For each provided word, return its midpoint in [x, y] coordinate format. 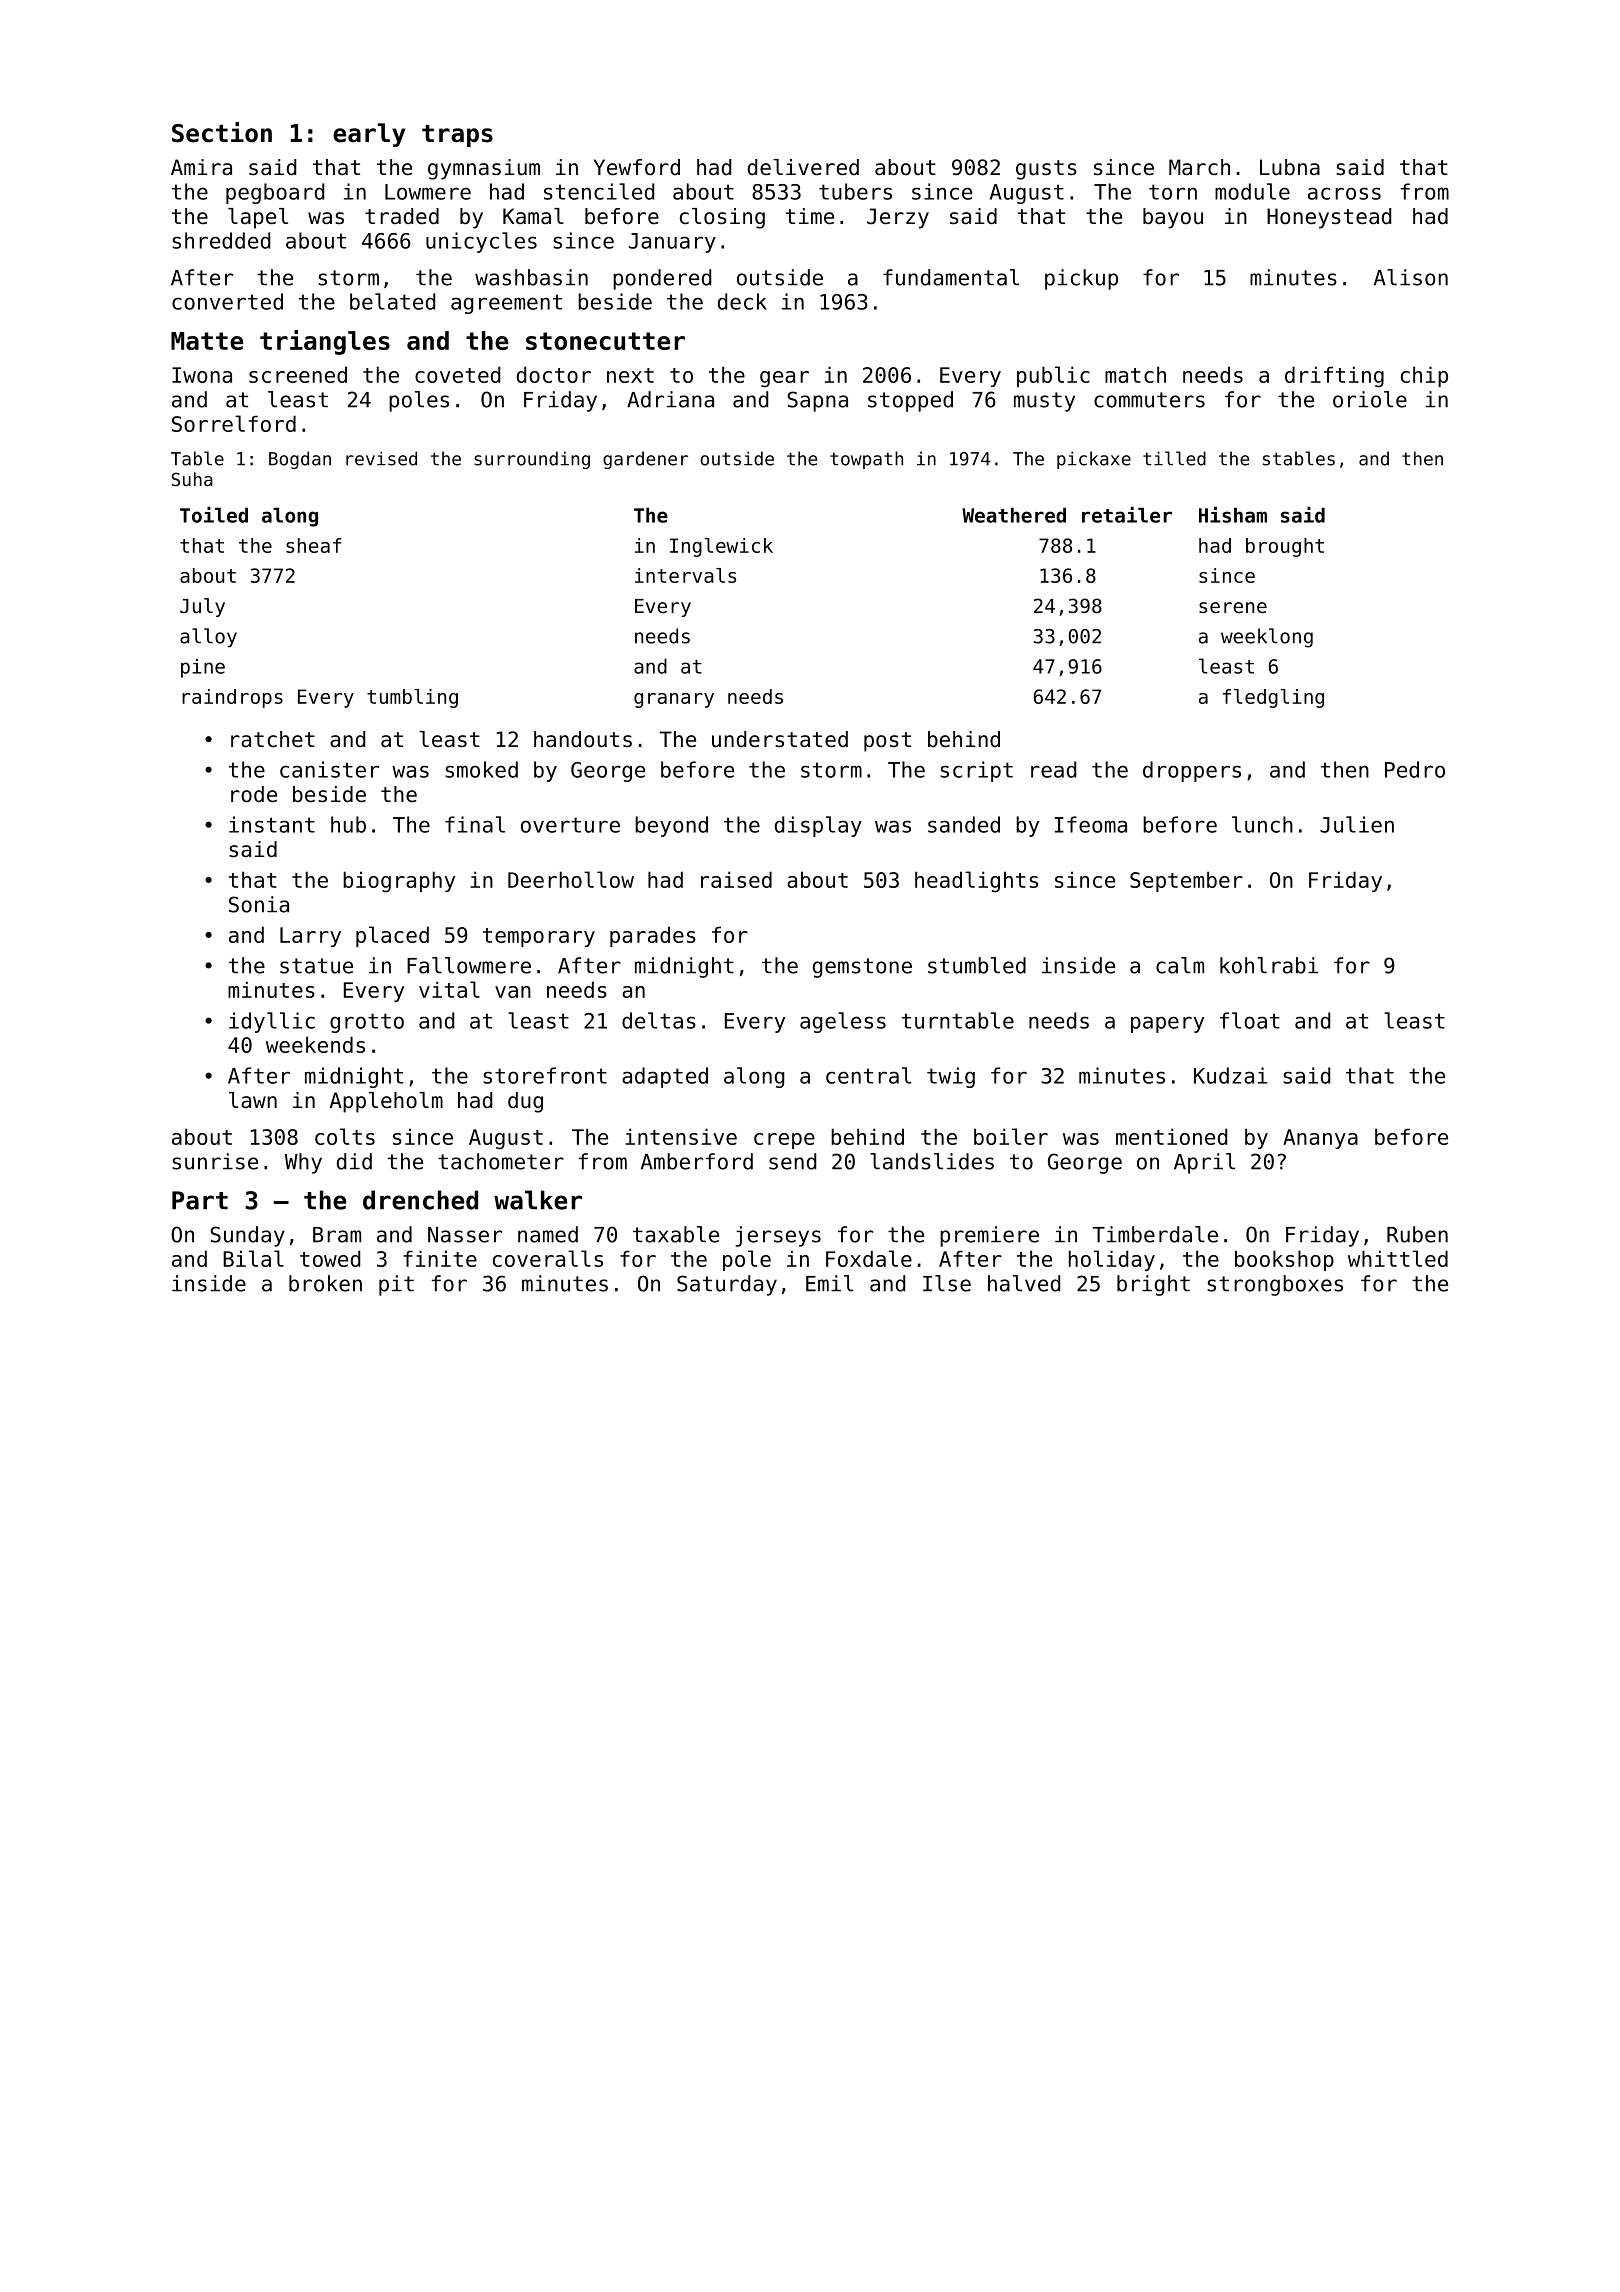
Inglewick [721, 547]
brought [1285, 547]
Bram [337, 1235]
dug [525, 1102]
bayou [1173, 218]
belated [392, 301]
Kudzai [1230, 1075]
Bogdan [300, 460]
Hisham [1233, 514]
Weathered [1014, 515]
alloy [208, 638]
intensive [681, 1136]
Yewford [637, 167]
